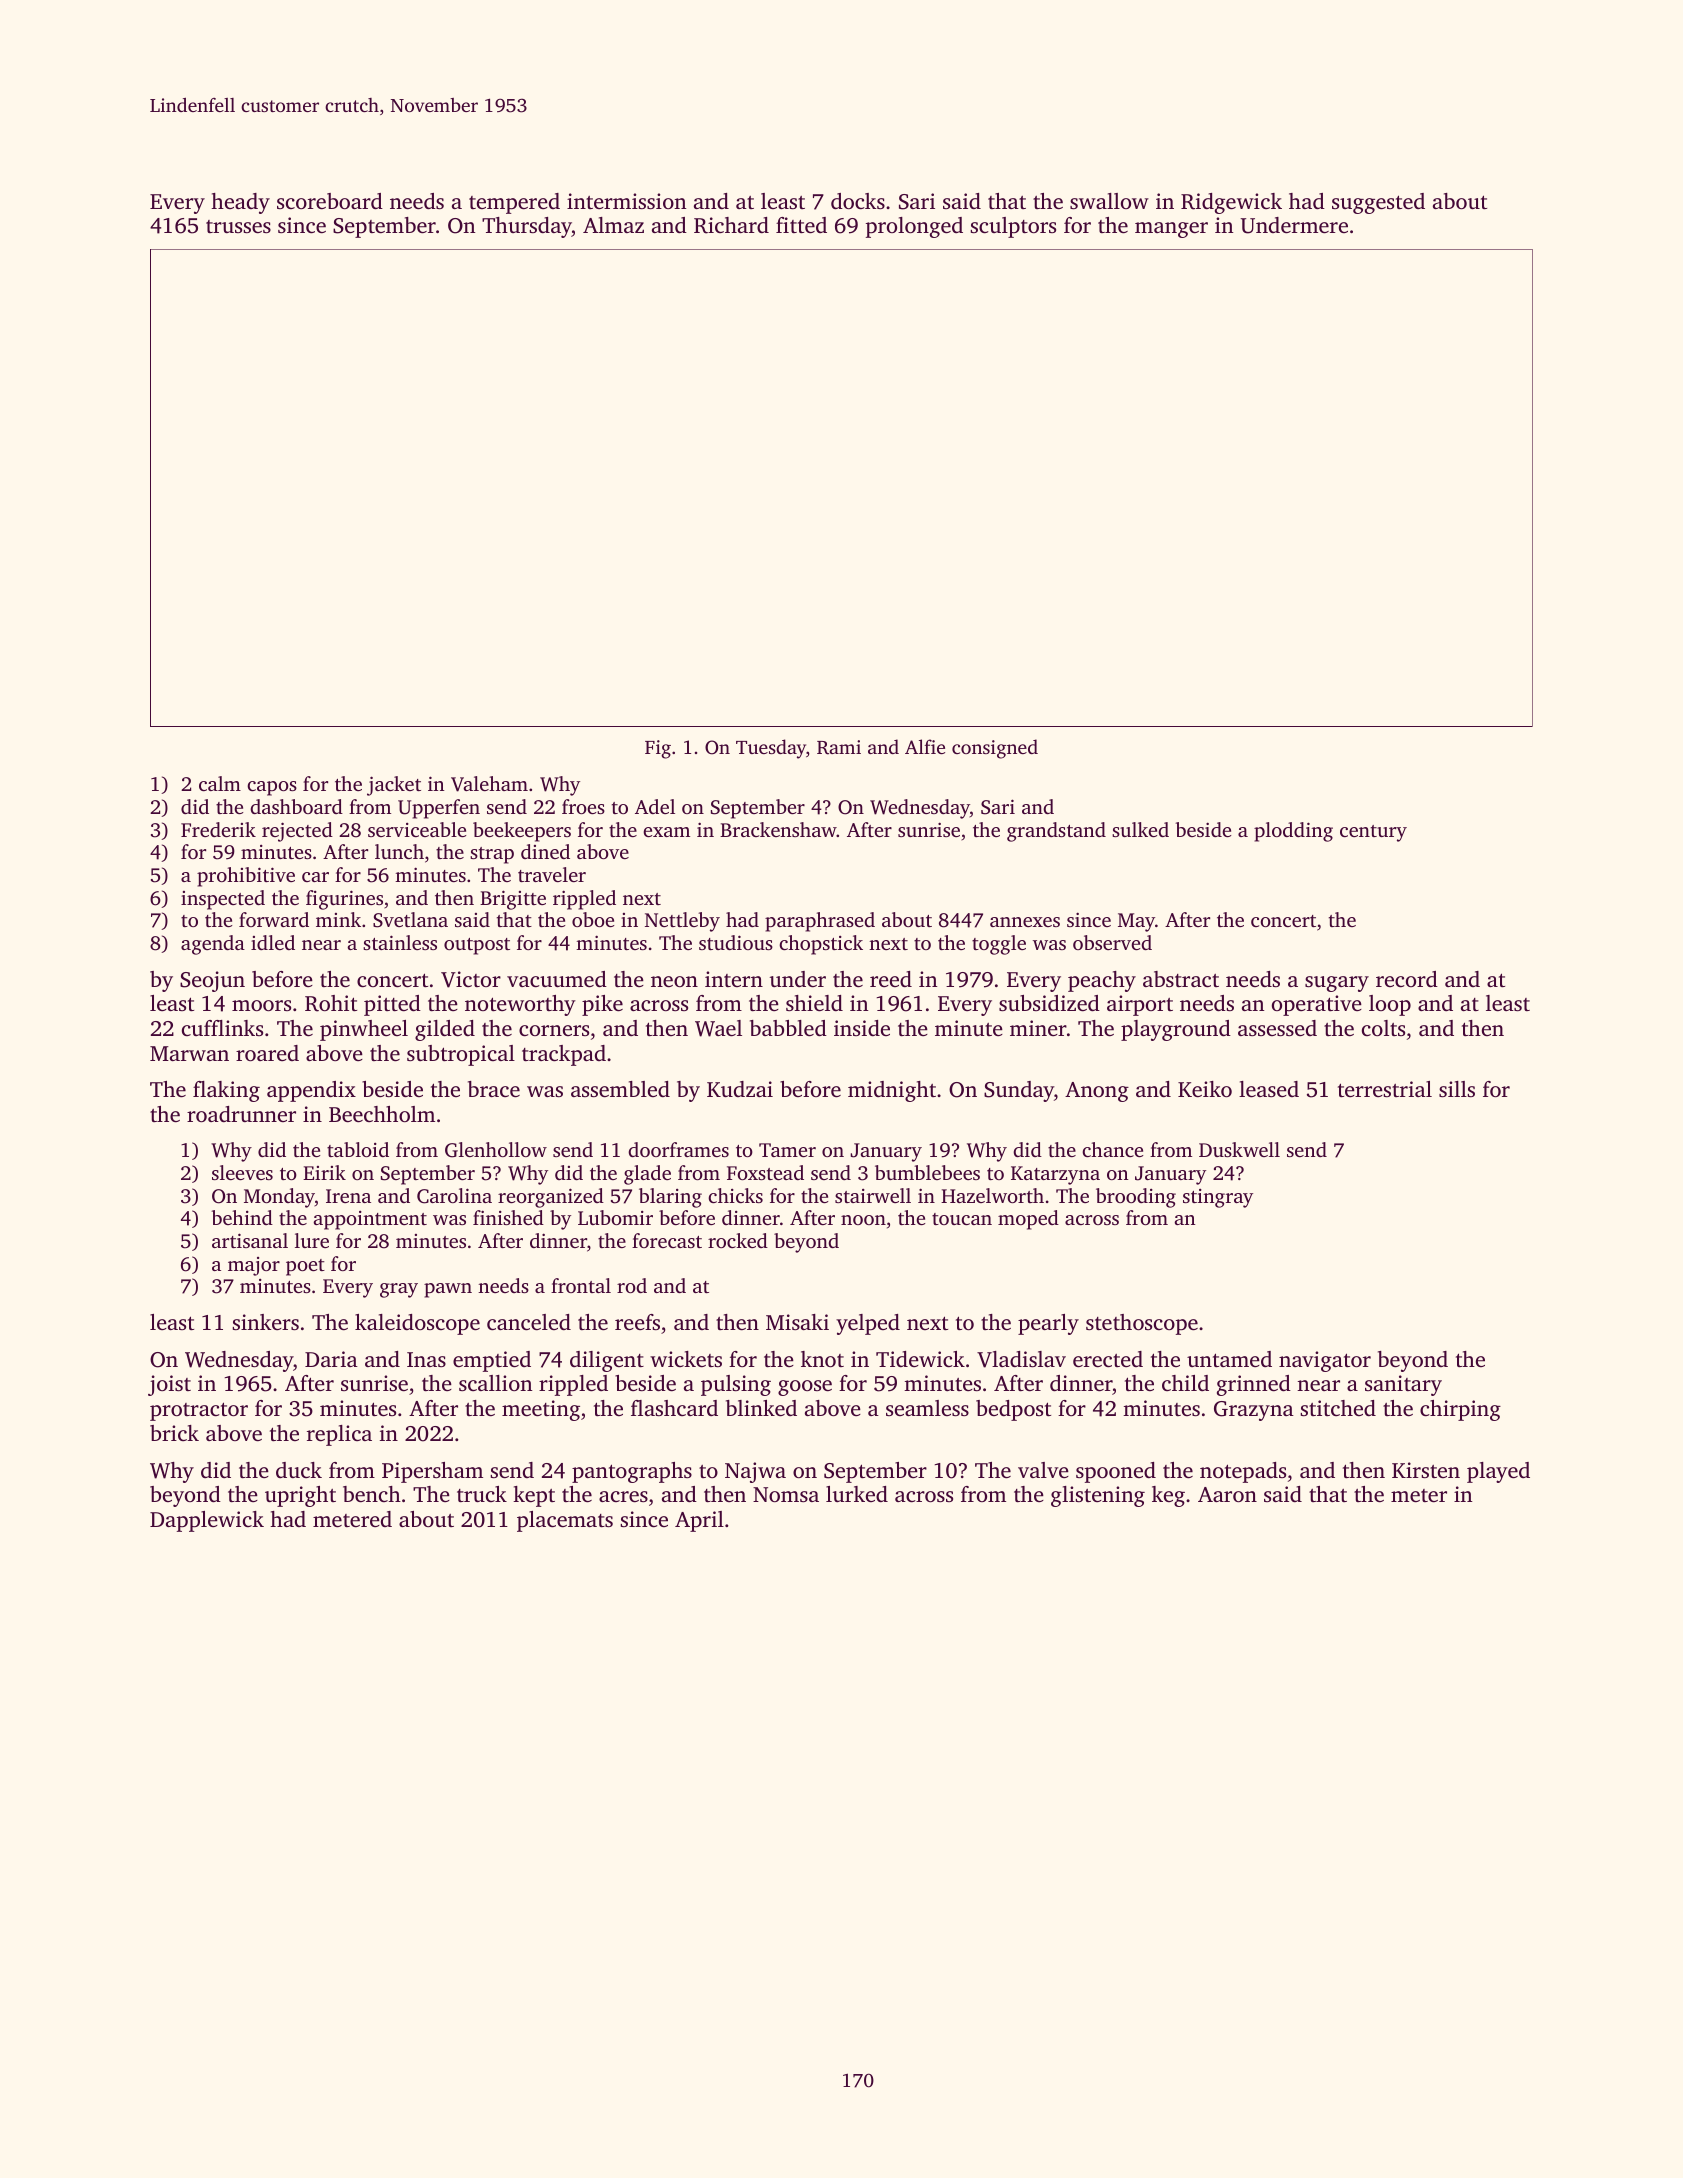 This document has height=2178, width=1683. I want to click on Dapplewick, so click(207, 1521).
